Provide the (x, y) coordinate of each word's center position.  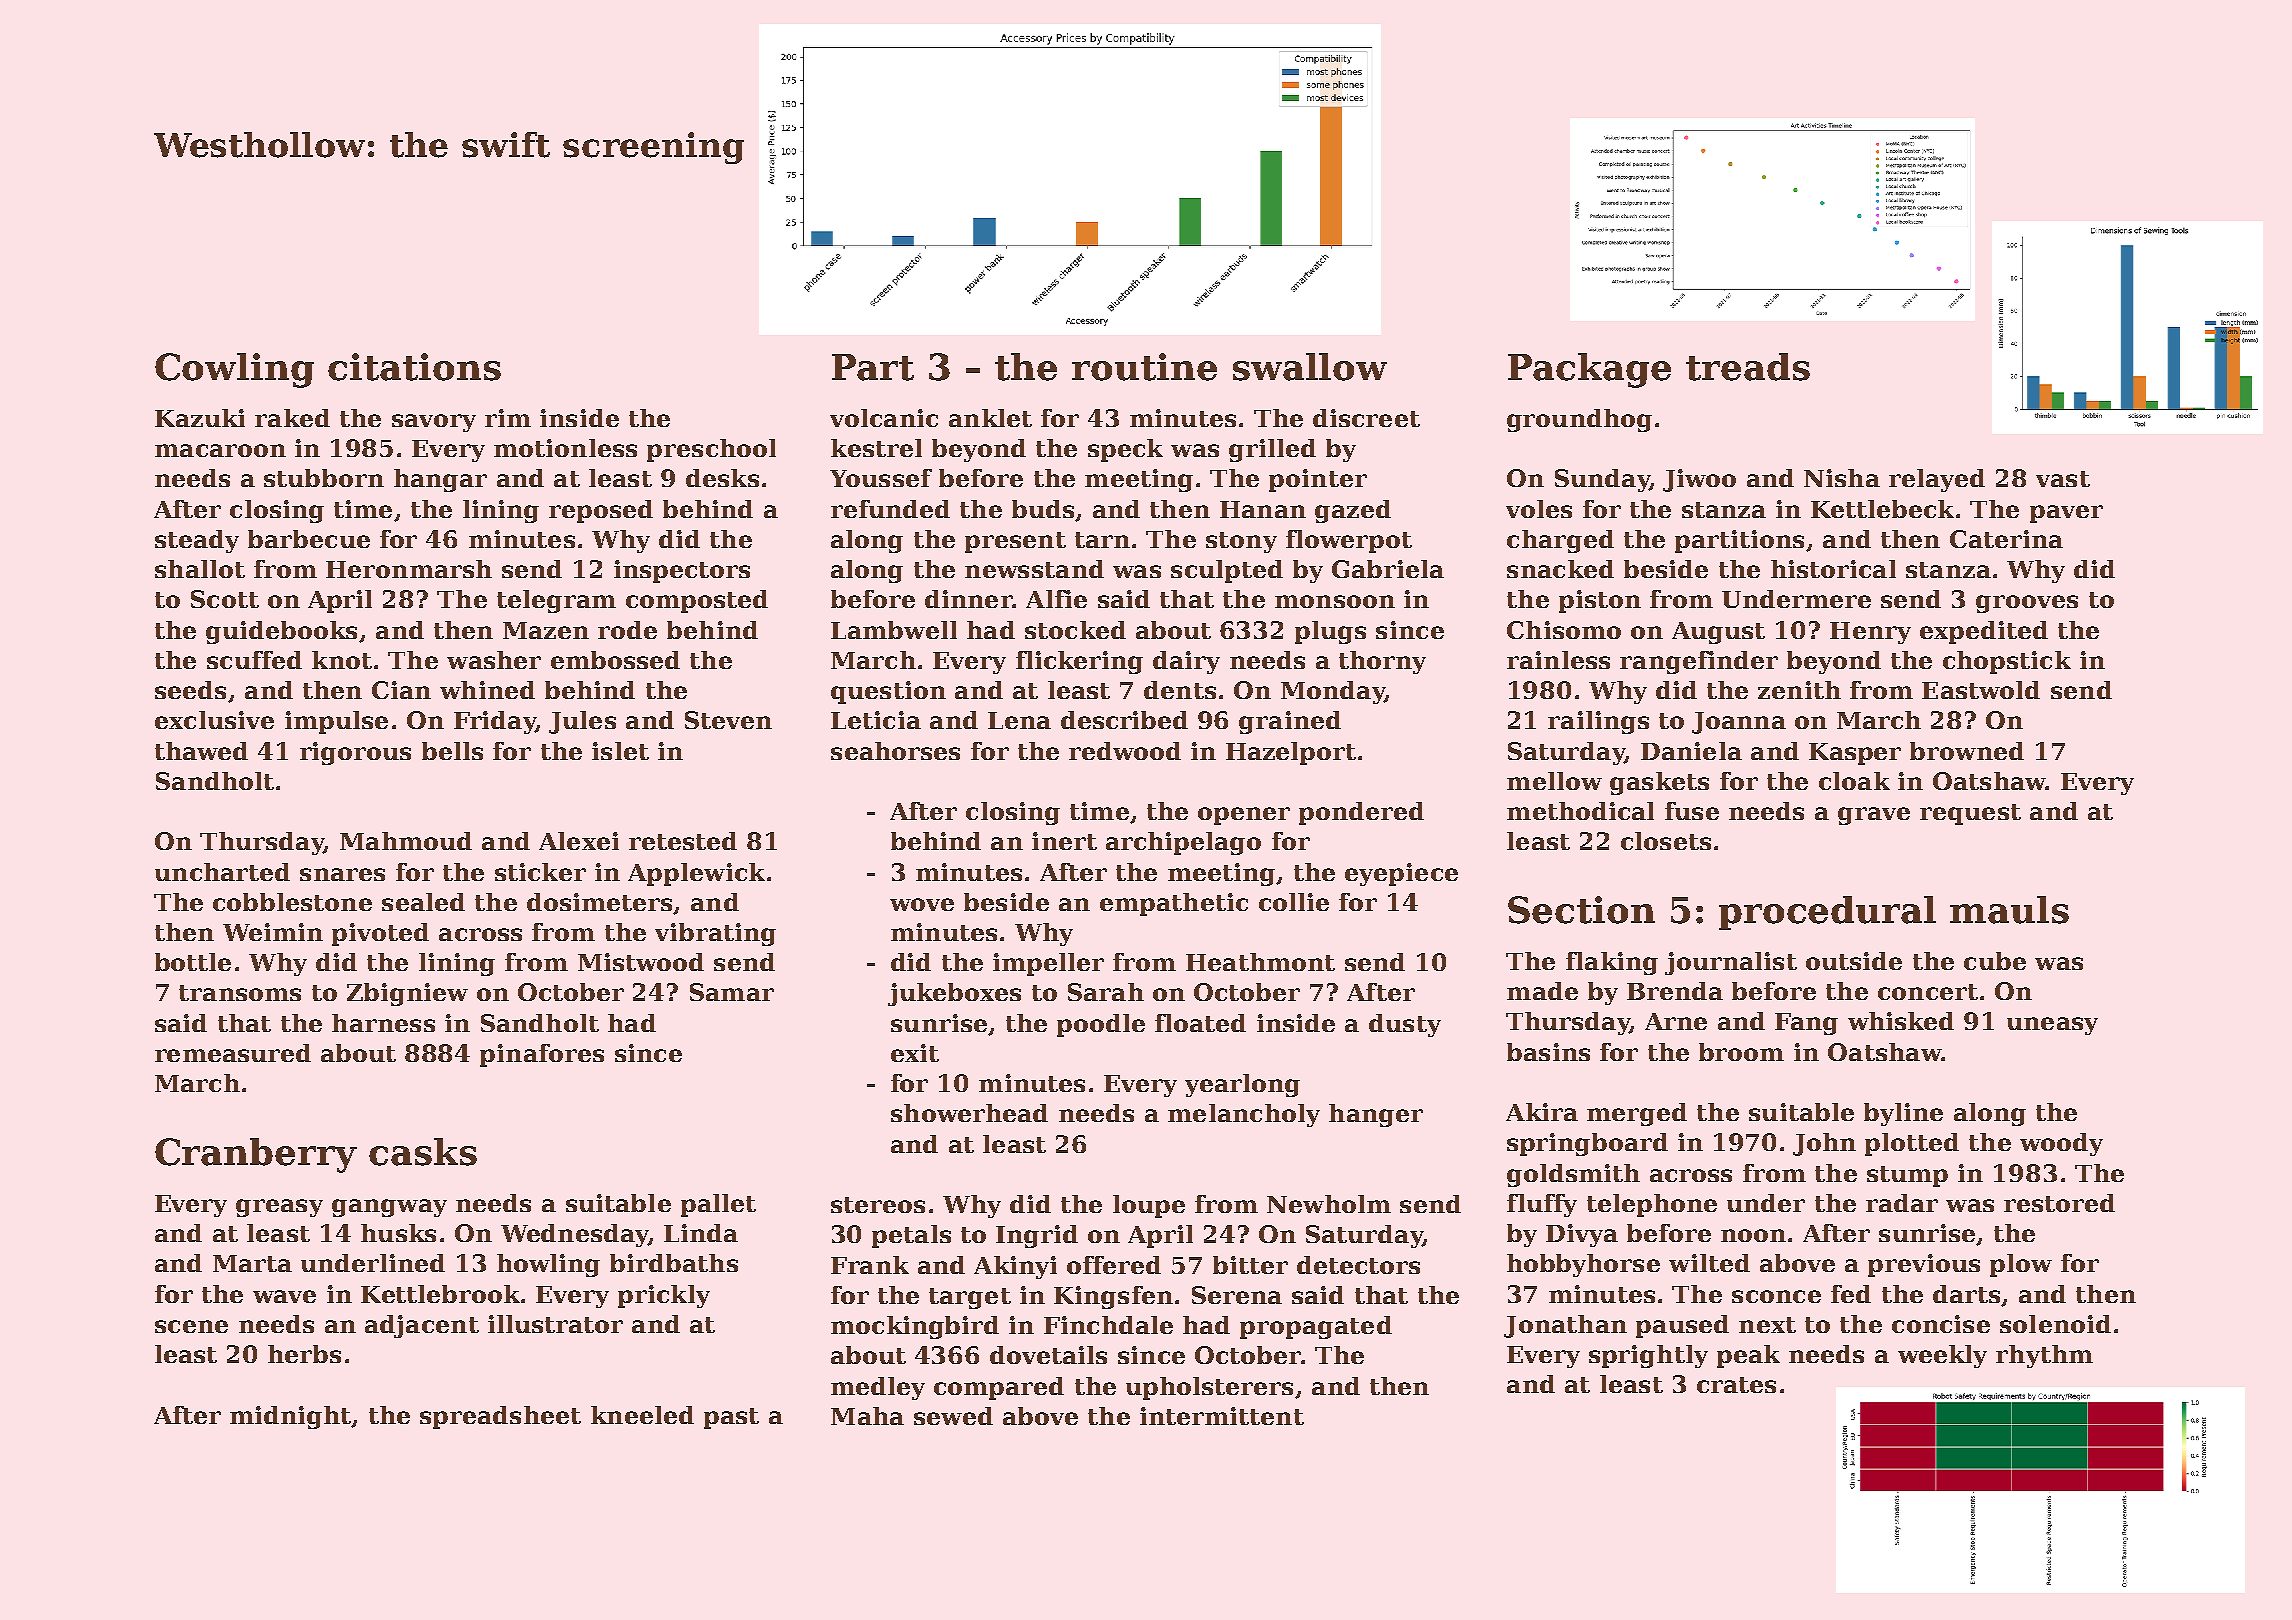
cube (1995, 961)
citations (414, 367)
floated (1200, 1023)
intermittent (1222, 1416)
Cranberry (256, 1155)
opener (1244, 816)
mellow (1554, 781)
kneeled (642, 1415)
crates (1736, 1385)
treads (1748, 367)
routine (1144, 367)
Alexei (579, 841)
